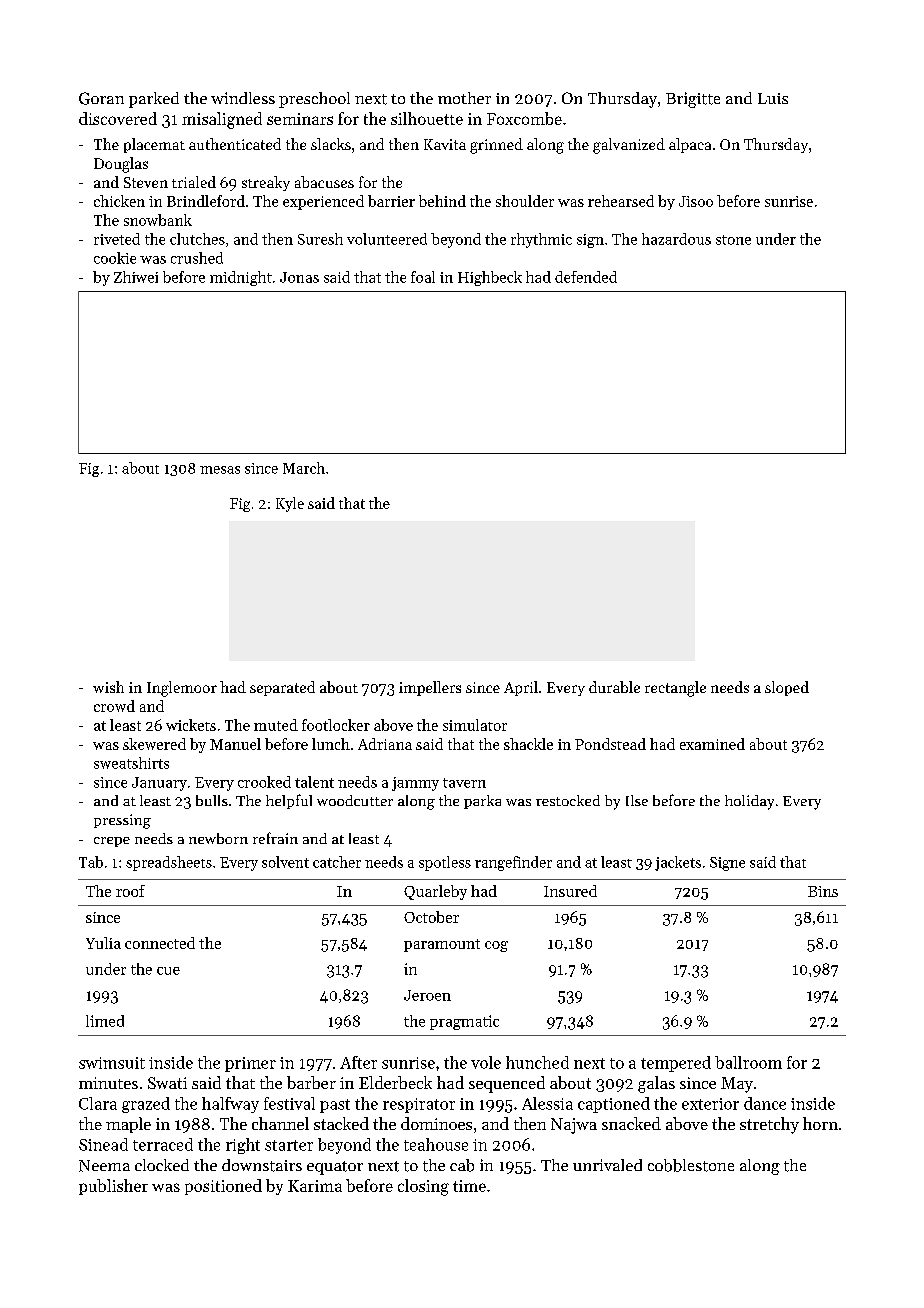 Image resolution: width=924 pixels, height=1308 pixels. I want to click on mesas, so click(220, 470).
